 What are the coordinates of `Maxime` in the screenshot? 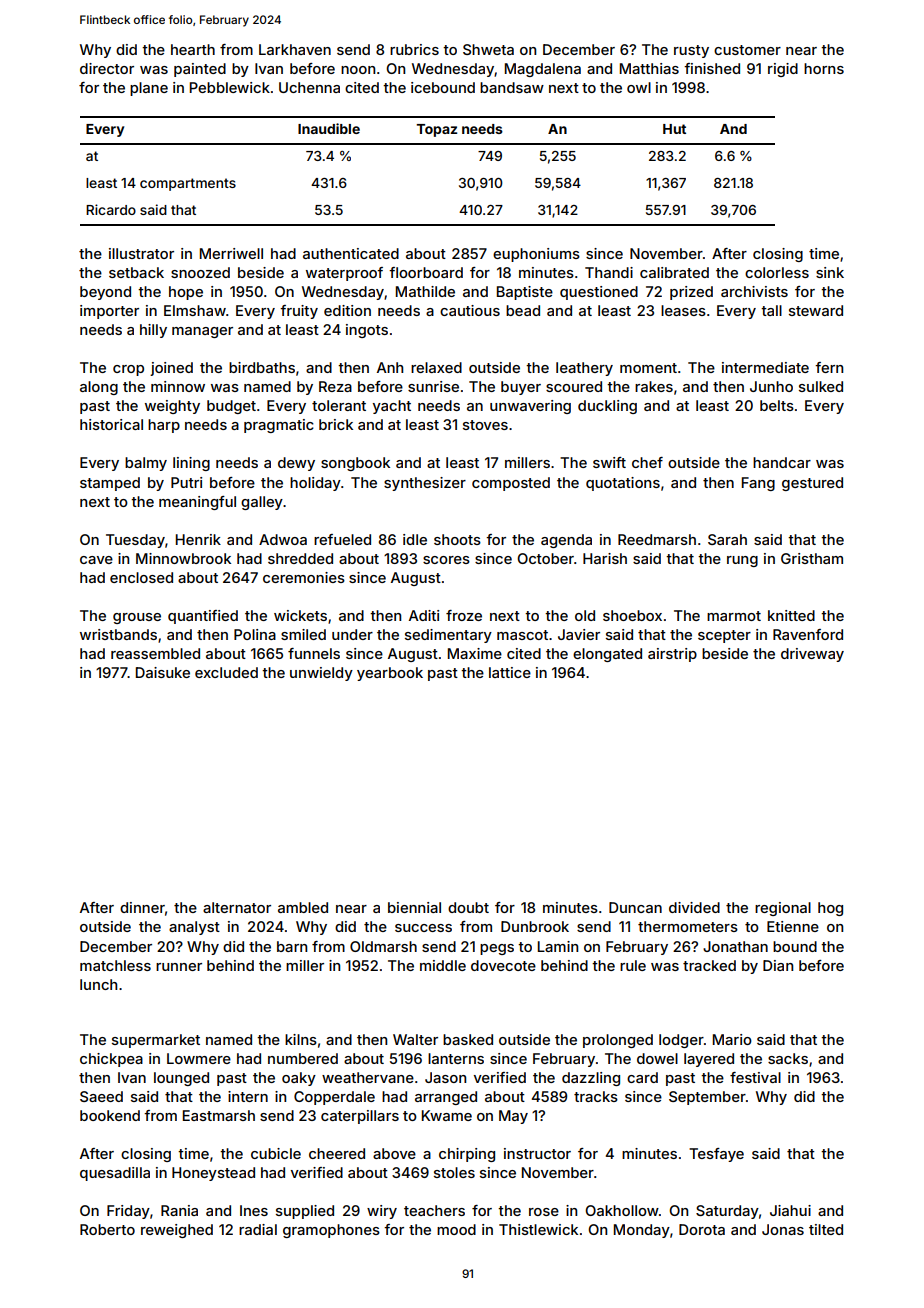 It's located at (475, 653).
